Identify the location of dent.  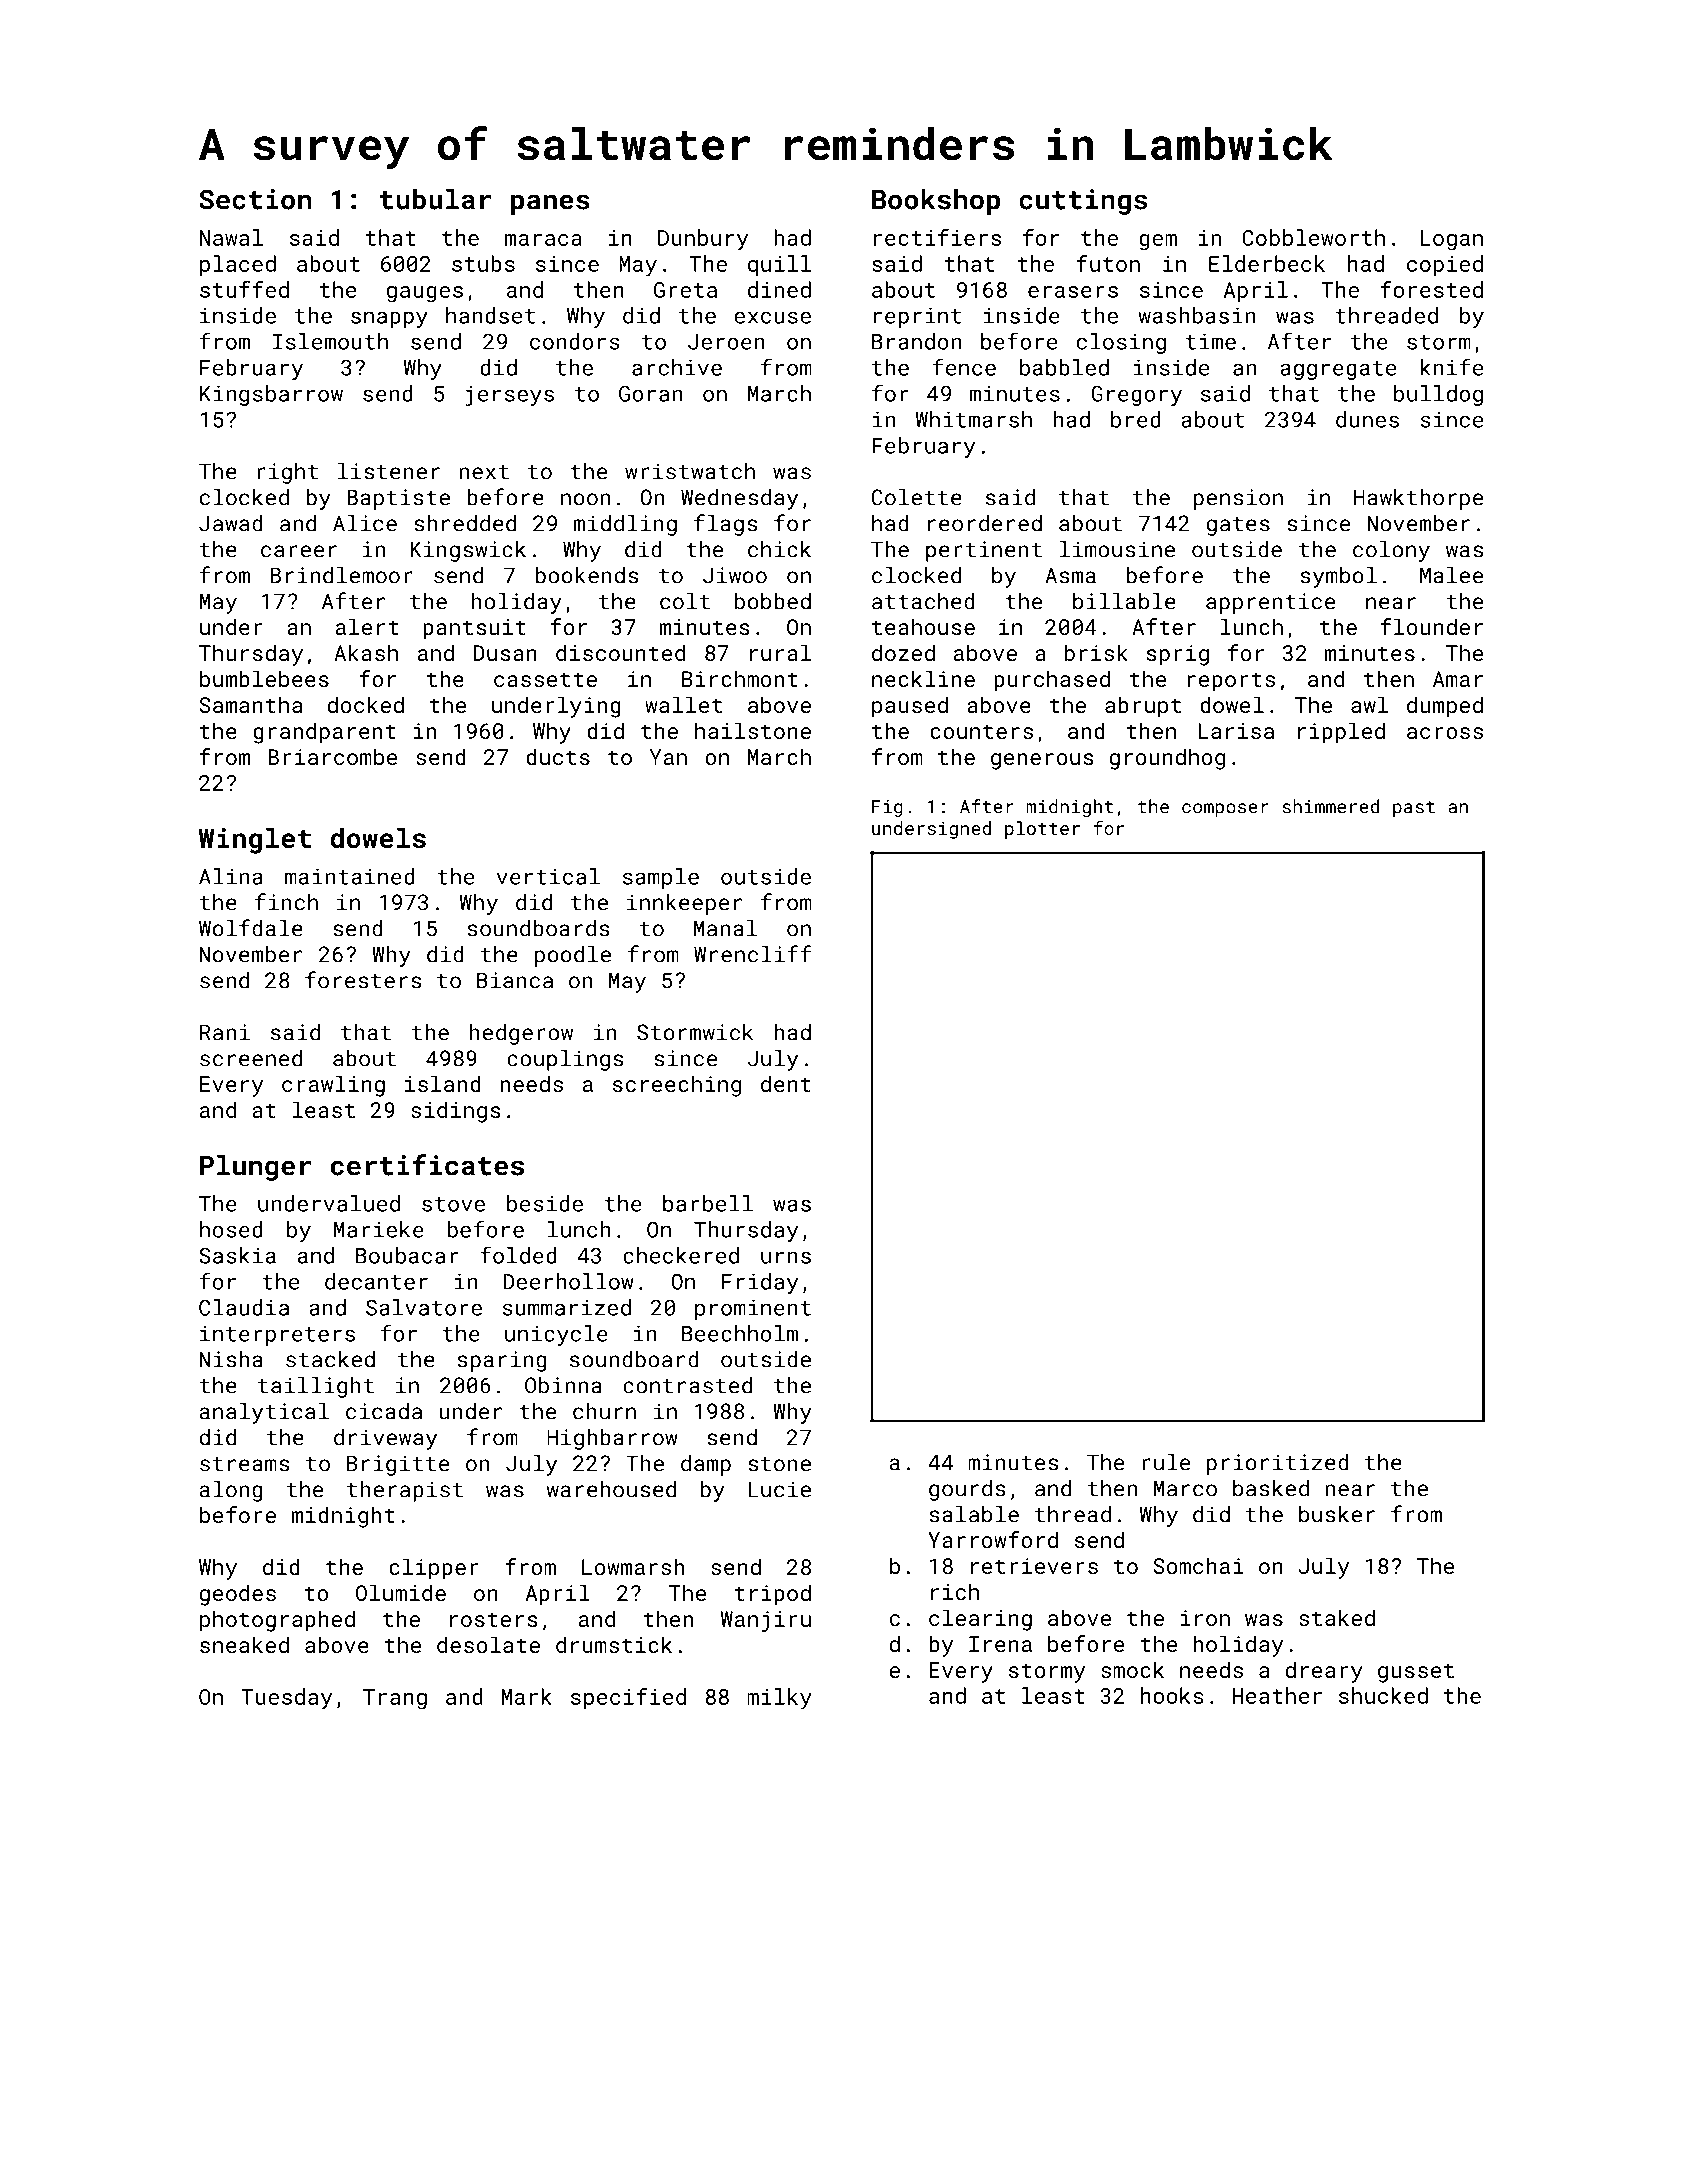
(786, 1083).
